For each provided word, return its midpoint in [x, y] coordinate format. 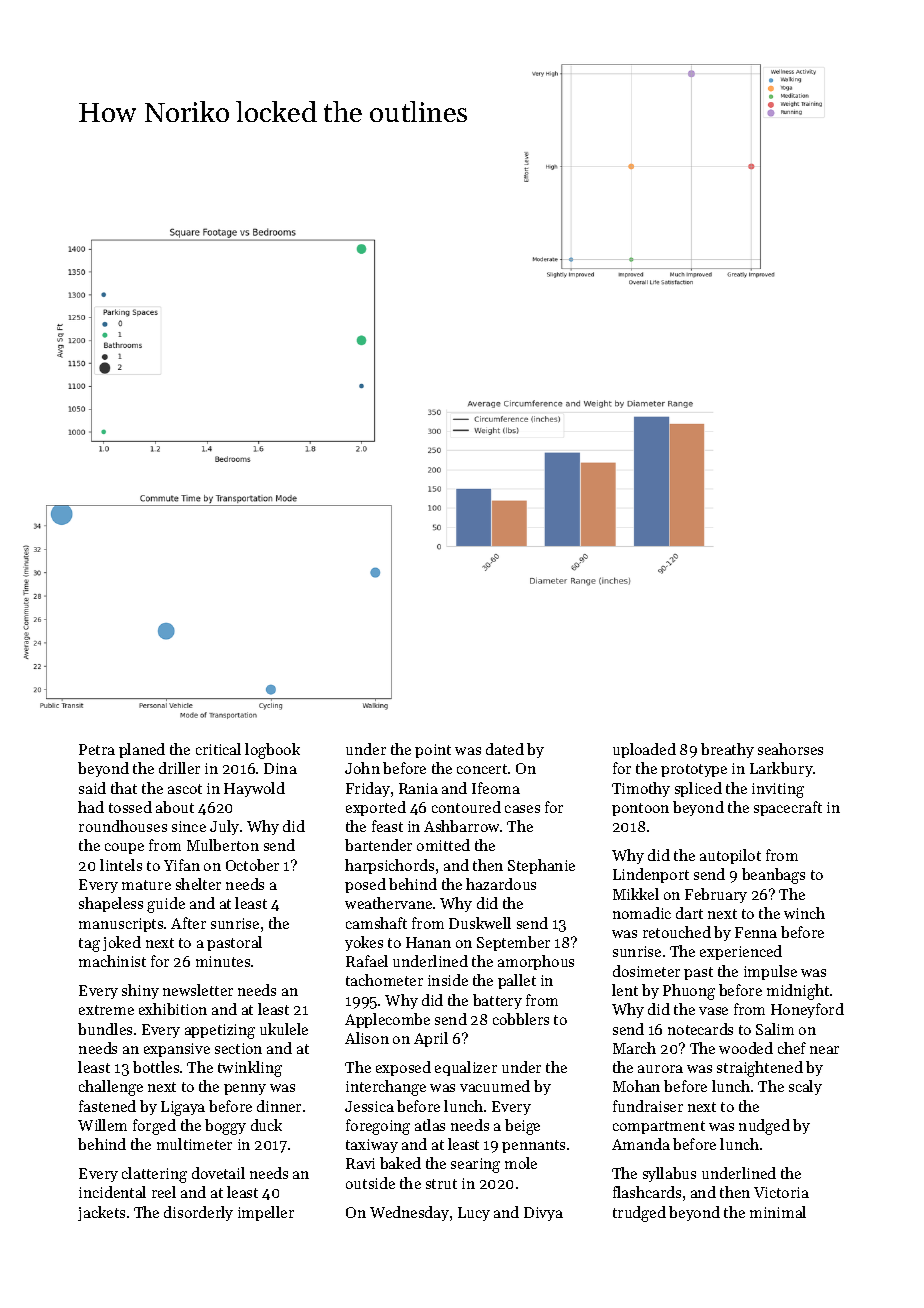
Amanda [641, 1144]
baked [400, 1163]
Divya [543, 1214]
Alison [367, 1038]
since [189, 826]
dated [505, 749]
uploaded [644, 750]
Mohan [636, 1086]
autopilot [730, 856]
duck [266, 1125]
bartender [378, 845]
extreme [106, 1010]
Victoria [781, 1192]
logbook [272, 751]
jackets [101, 1213]
